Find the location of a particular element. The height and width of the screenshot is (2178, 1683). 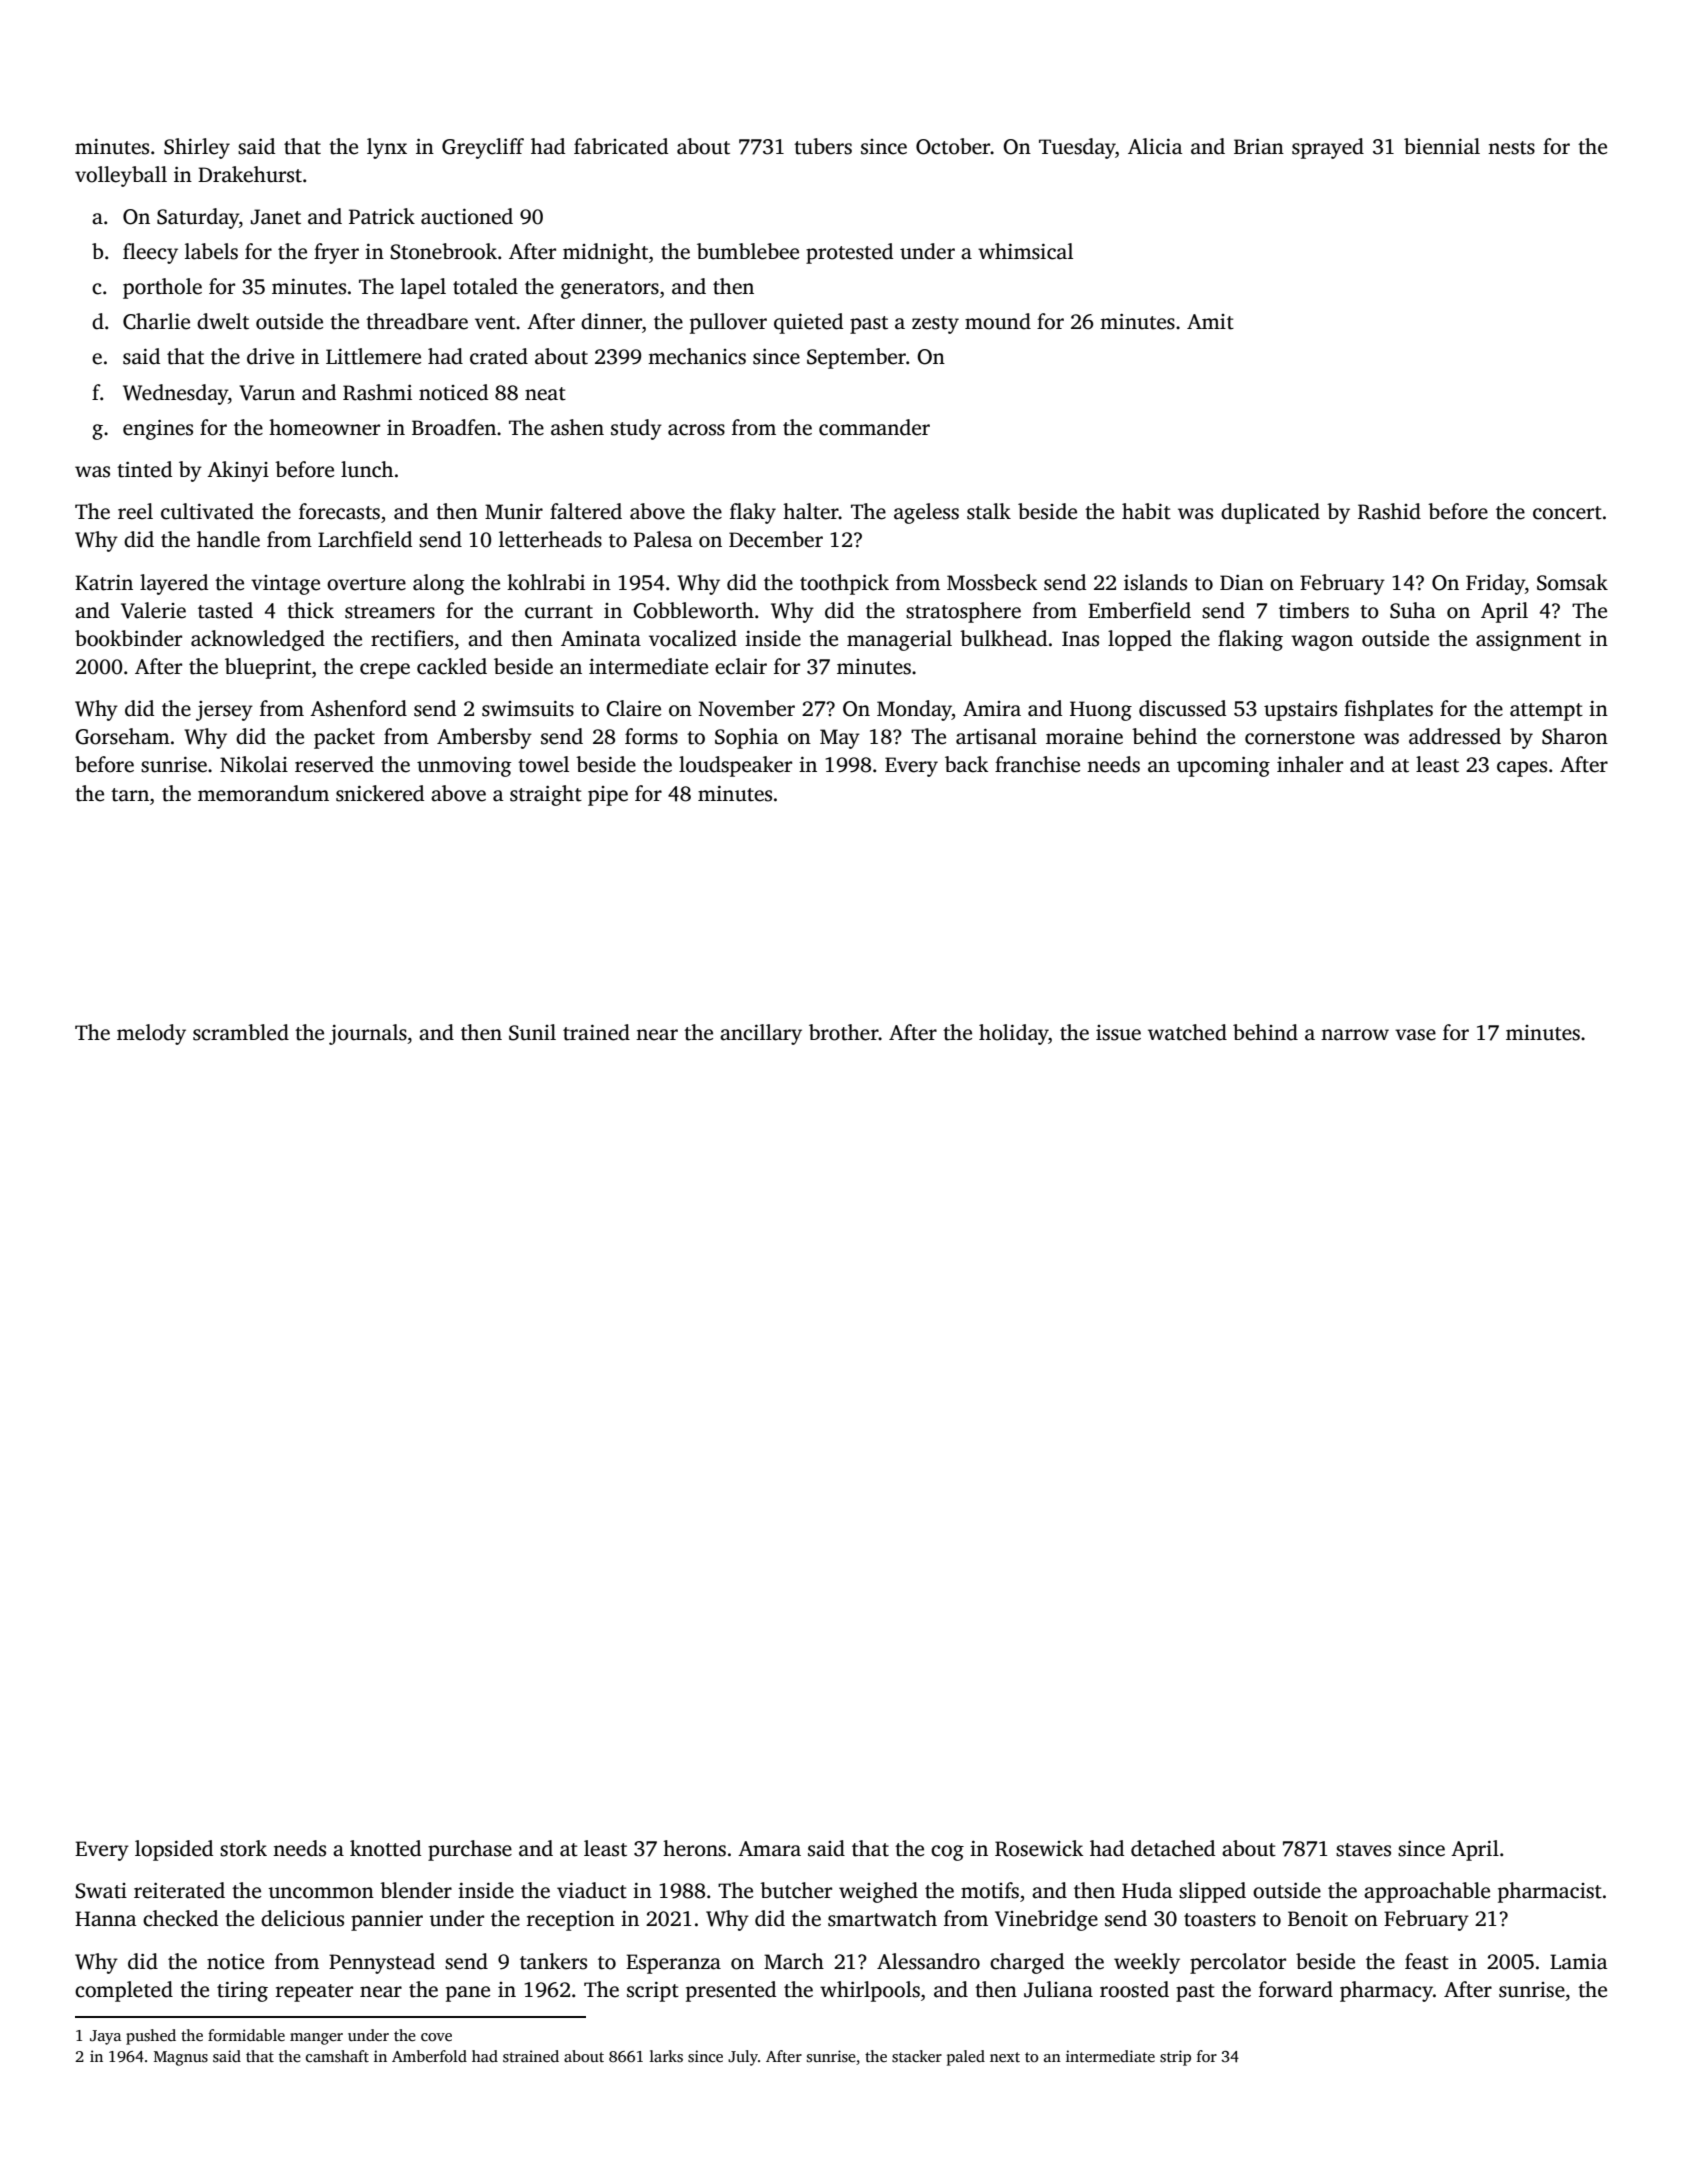

brother is located at coordinates (844, 1032).
